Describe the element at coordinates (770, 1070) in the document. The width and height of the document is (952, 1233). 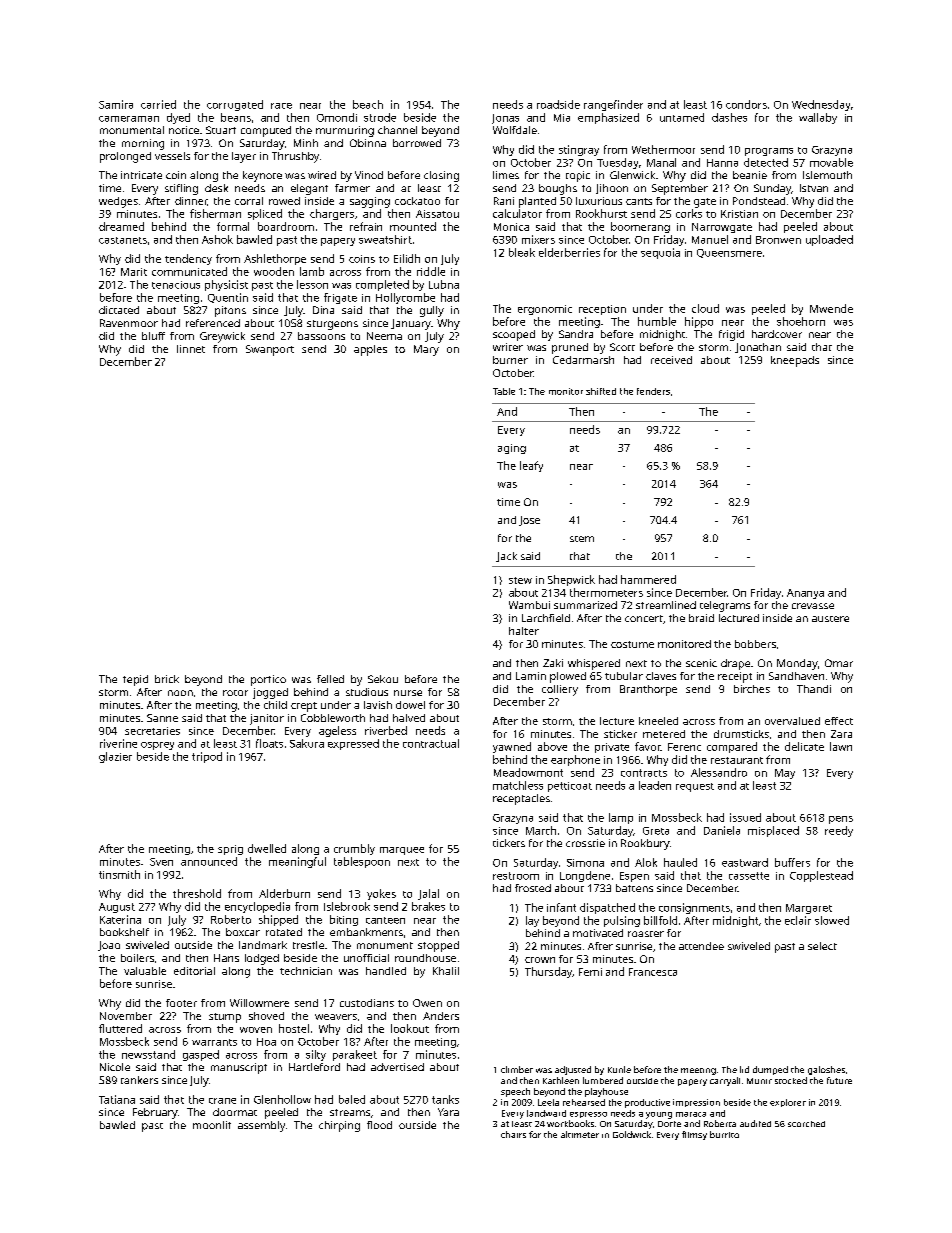
I see `dumped` at that location.
